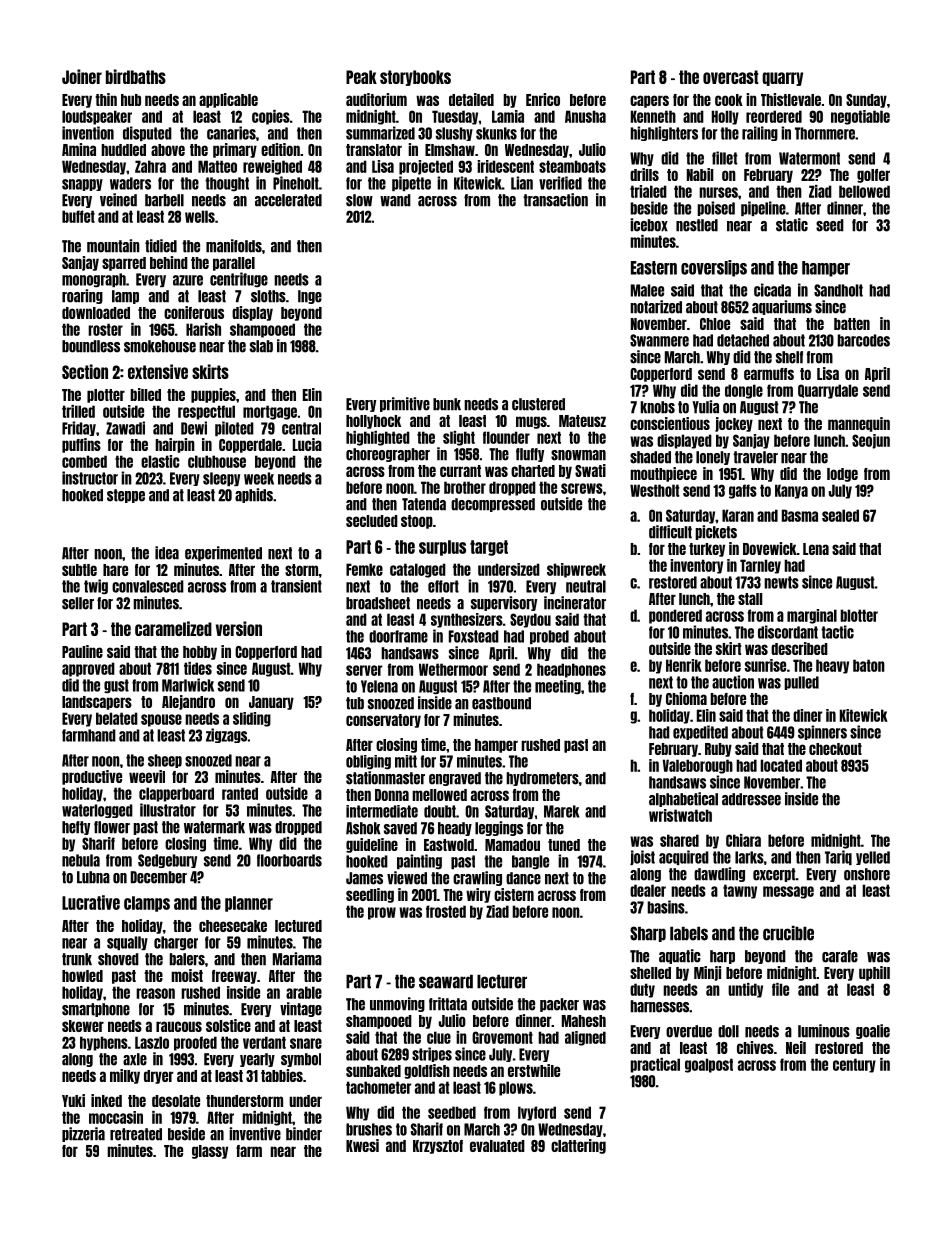 The height and width of the document is (1233, 952). What do you see at coordinates (91, 346) in the document?
I see `boundless` at bounding box center [91, 346].
